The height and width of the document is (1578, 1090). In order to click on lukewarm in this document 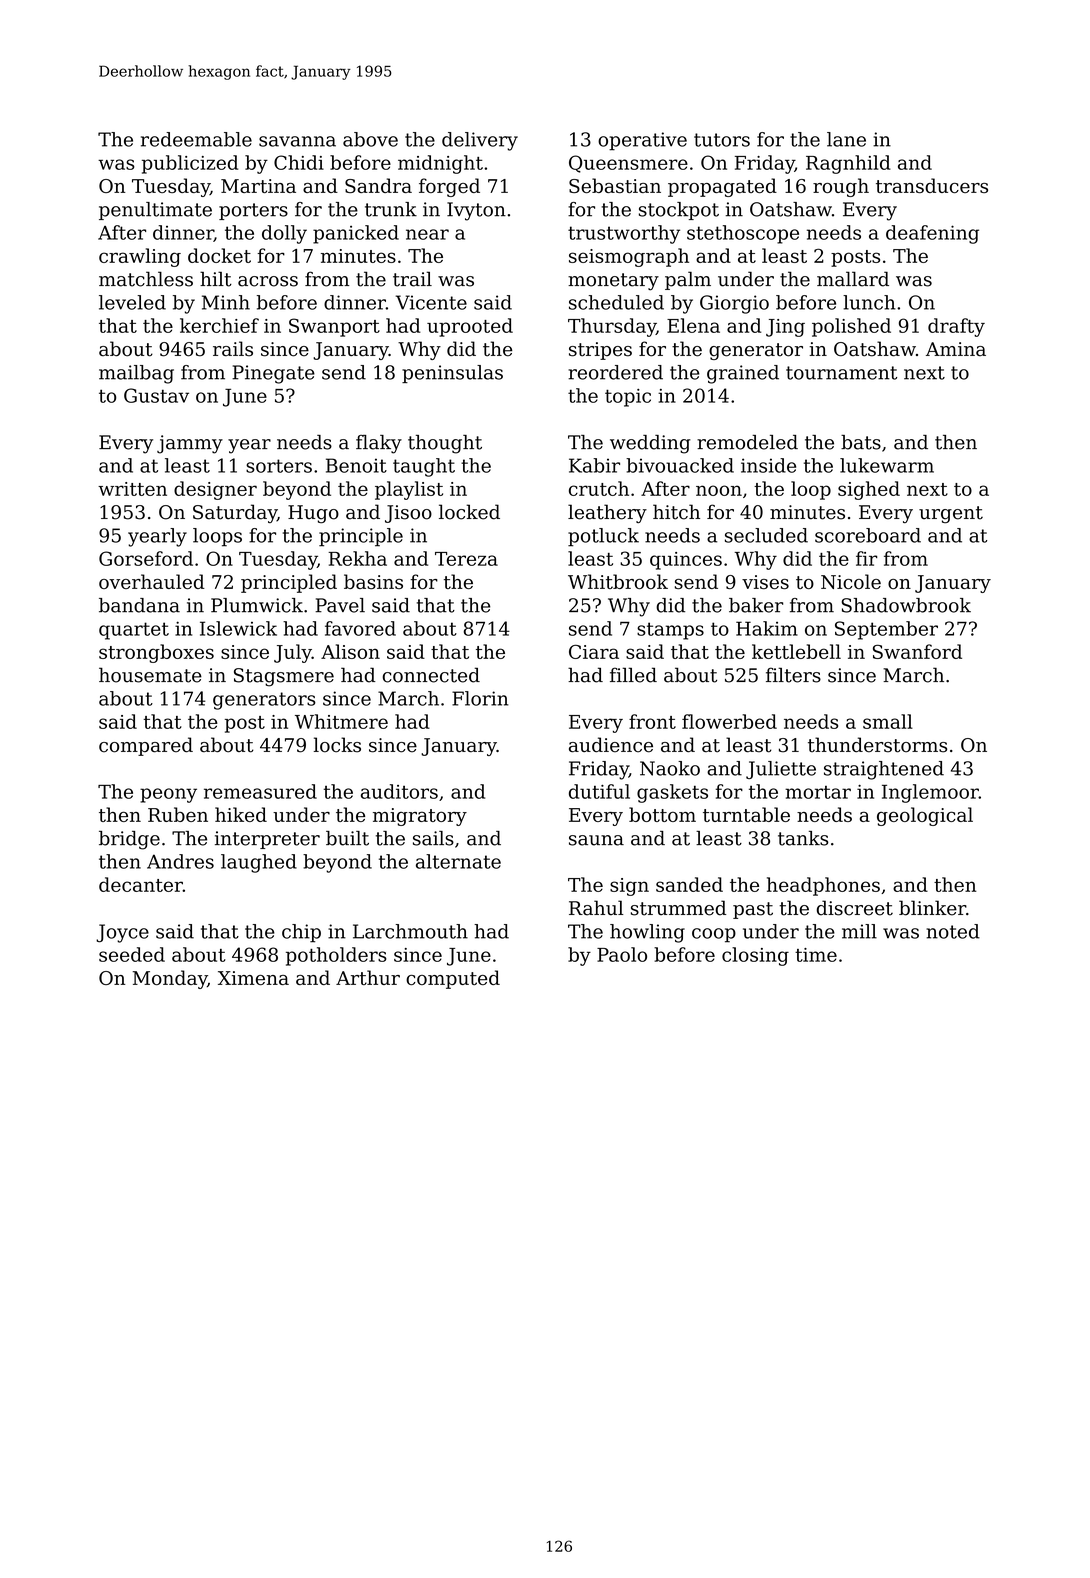, I will do `click(887, 465)`.
